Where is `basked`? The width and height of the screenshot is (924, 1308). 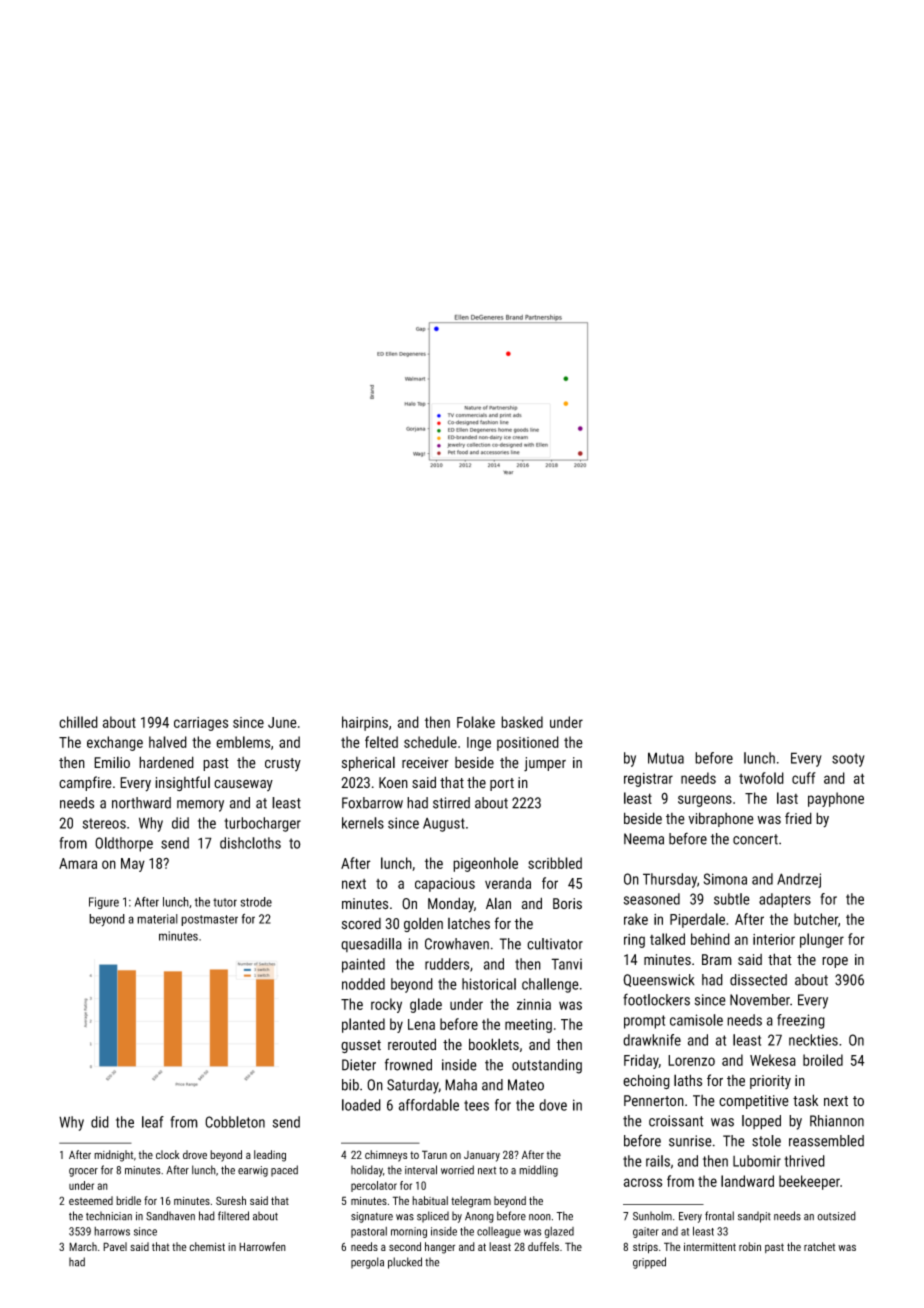 basked is located at coordinates (522, 722).
